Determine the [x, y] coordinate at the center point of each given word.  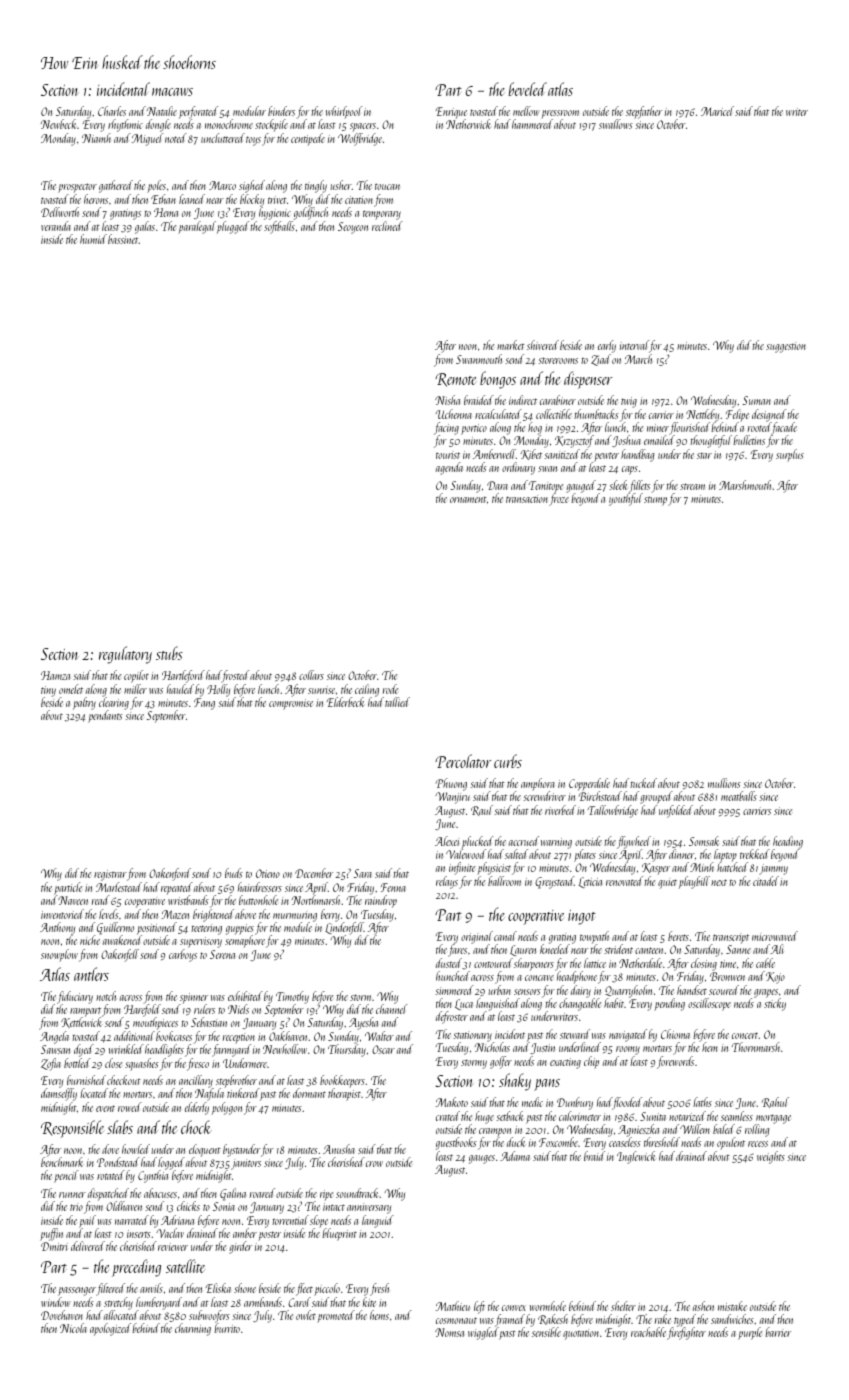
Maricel [717, 111]
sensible [546, 1332]
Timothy [292, 997]
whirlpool [344, 112]
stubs [169, 653]
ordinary [518, 468]
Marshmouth [746, 485]
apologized [110, 1329]
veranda [56, 226]
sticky [775, 1004]
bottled [77, 1063]
